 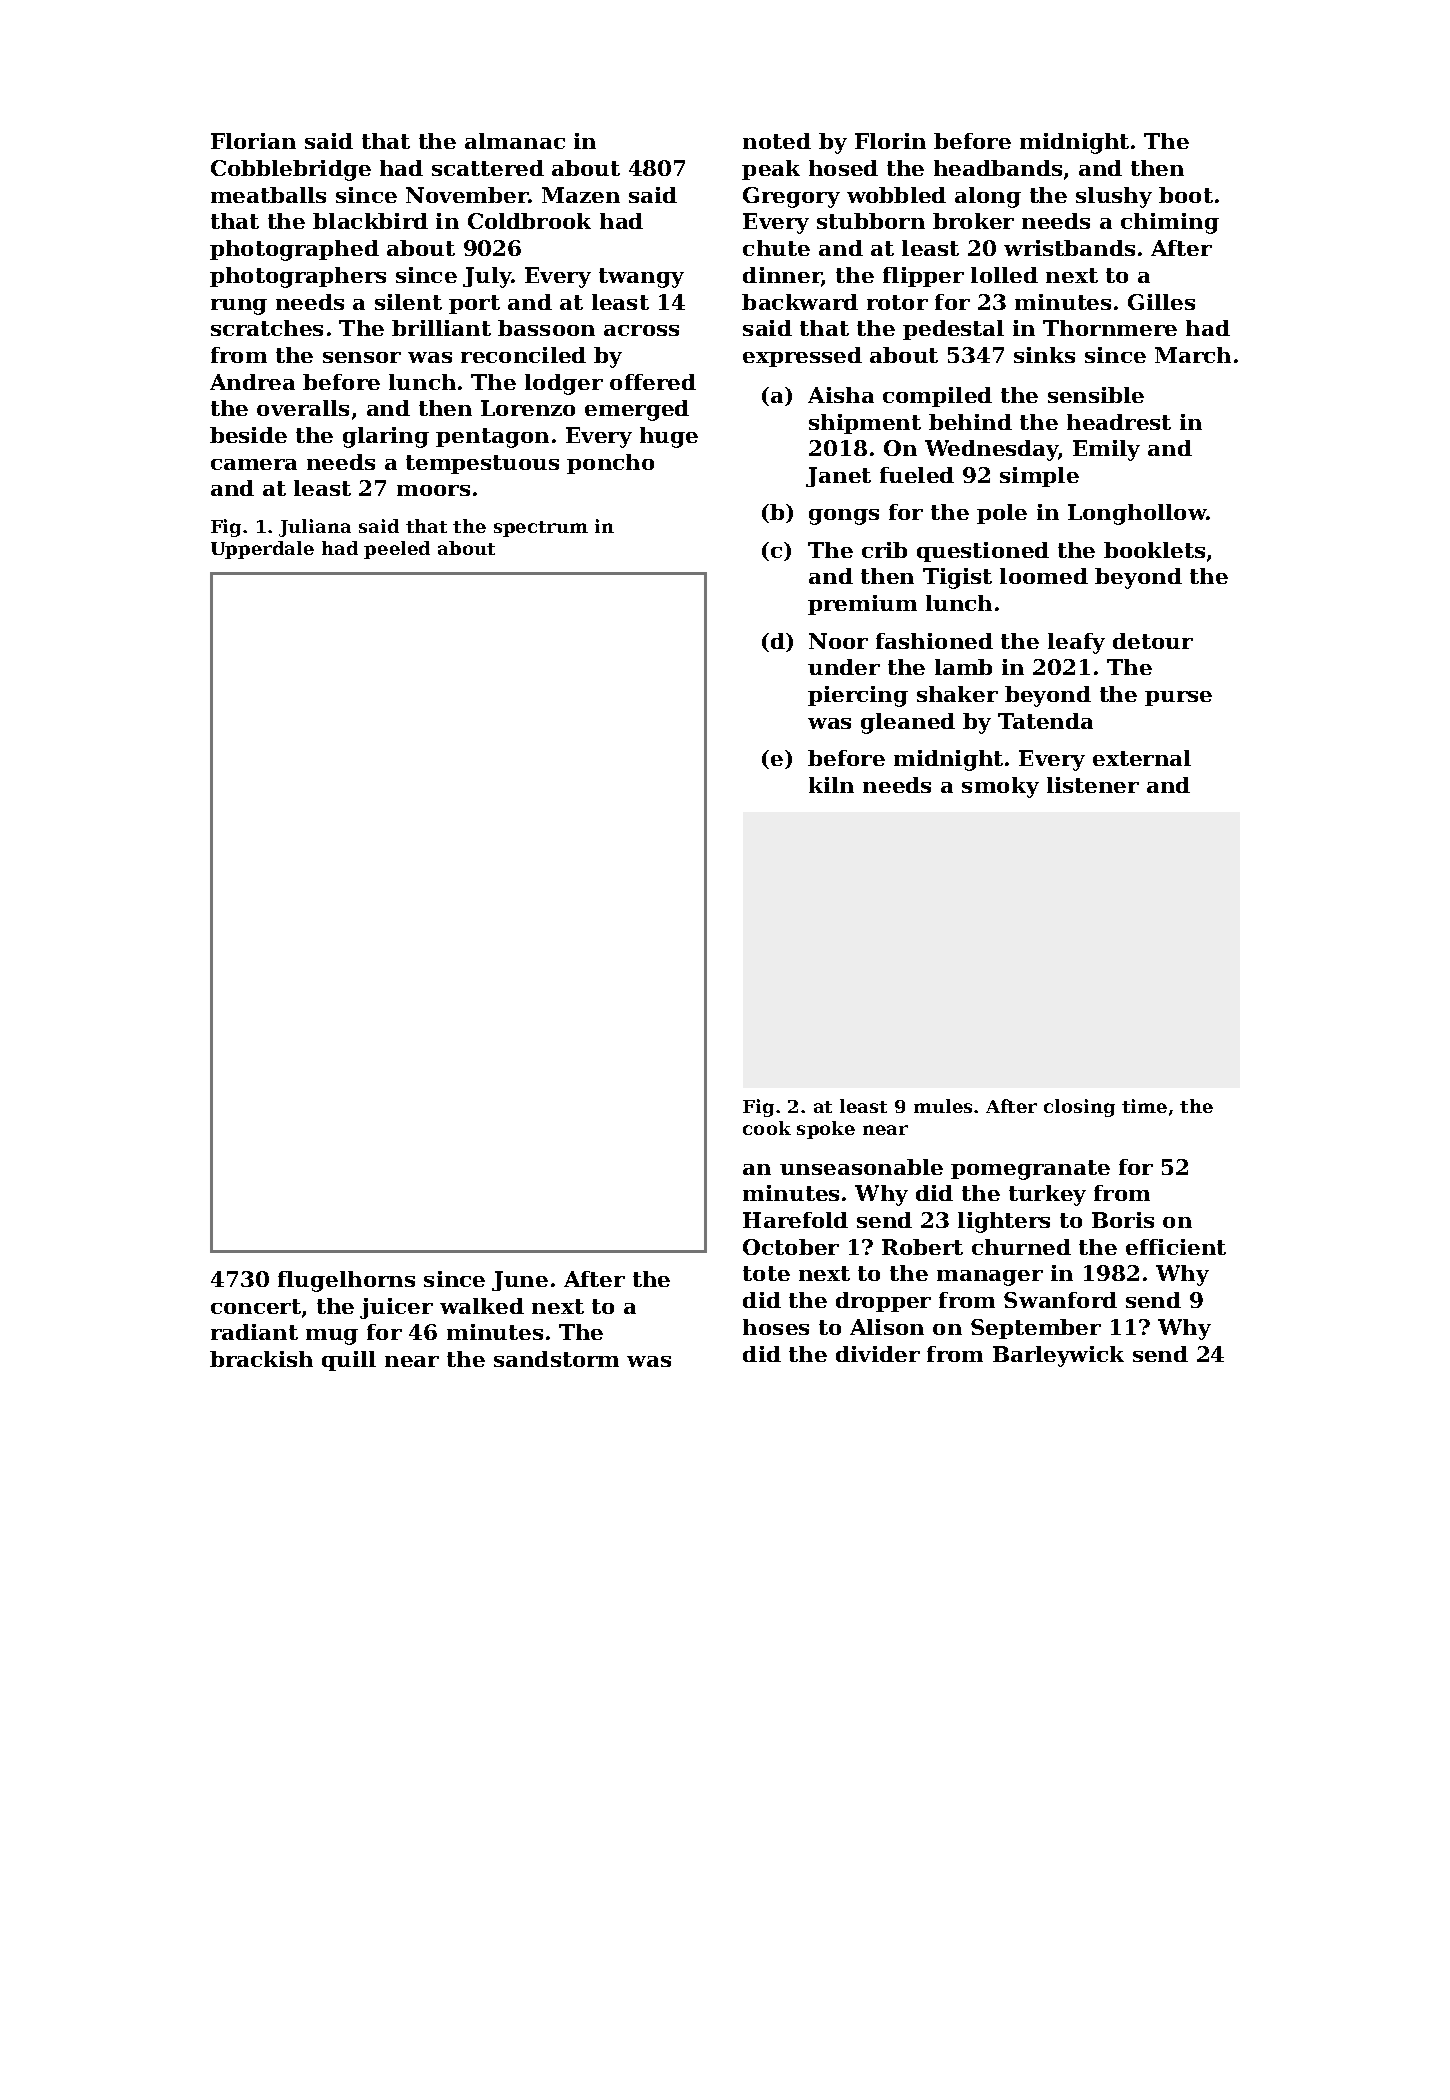 I want to click on Thornmere, so click(x=1110, y=328).
